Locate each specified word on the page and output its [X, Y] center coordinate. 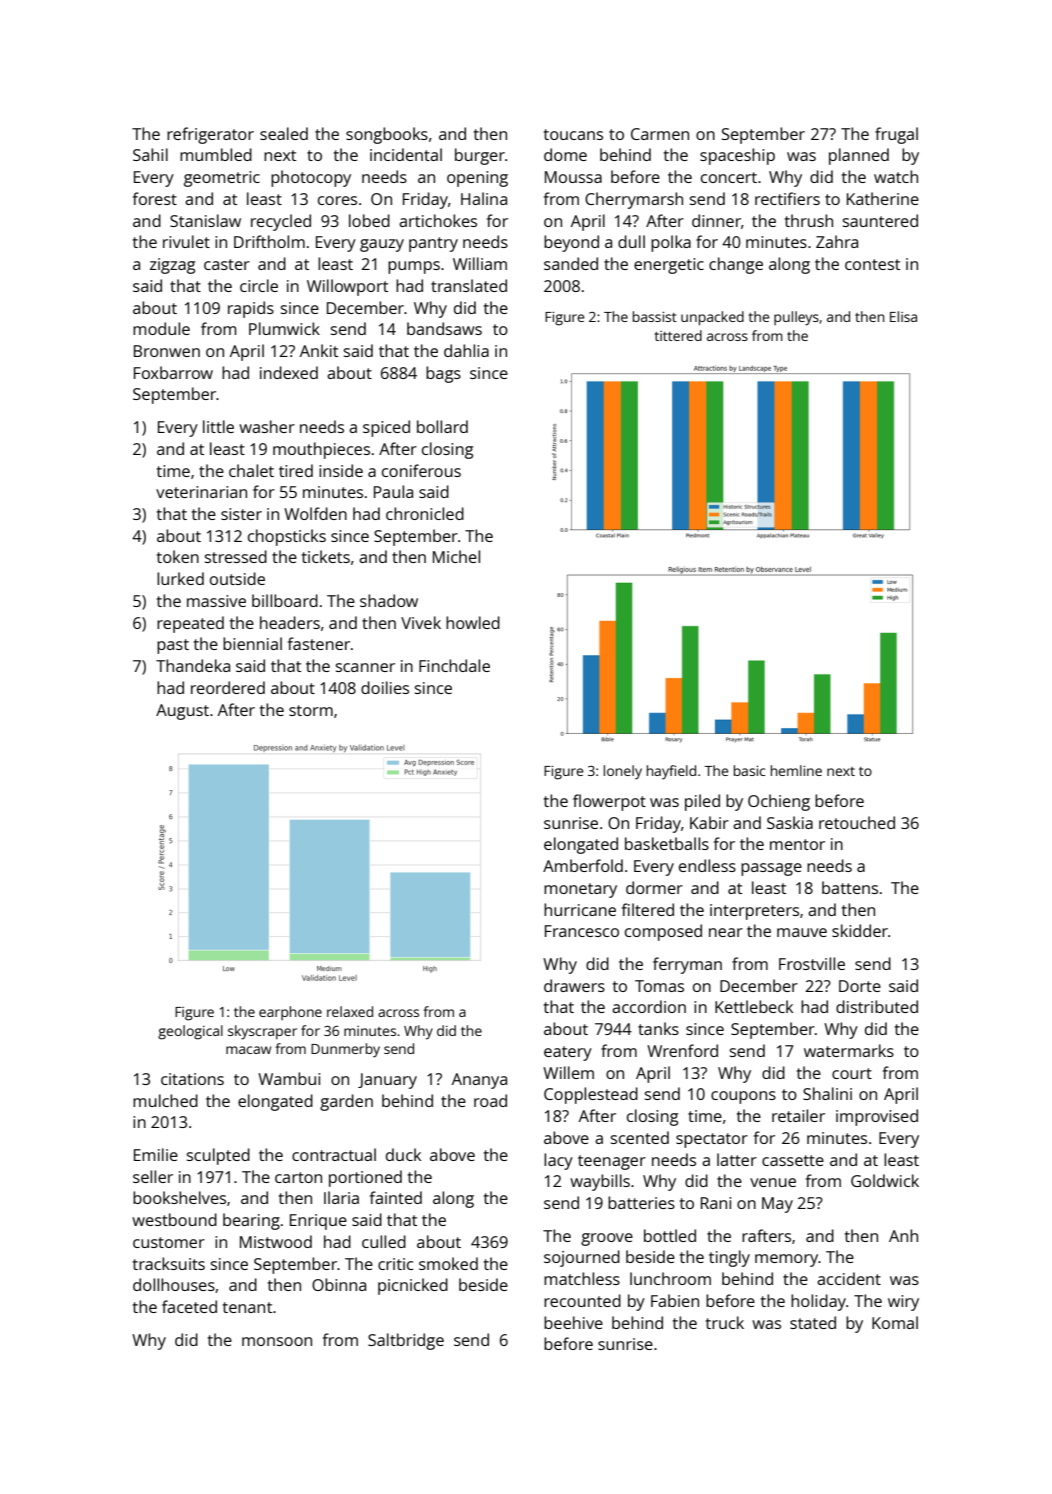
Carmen [660, 134]
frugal [896, 135]
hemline [796, 770]
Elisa [903, 316]
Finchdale [454, 665]
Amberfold [583, 865]
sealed [284, 133]
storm [311, 710]
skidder [860, 930]
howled [473, 622]
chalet [251, 470]
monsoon [277, 1341]
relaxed [350, 1011]
